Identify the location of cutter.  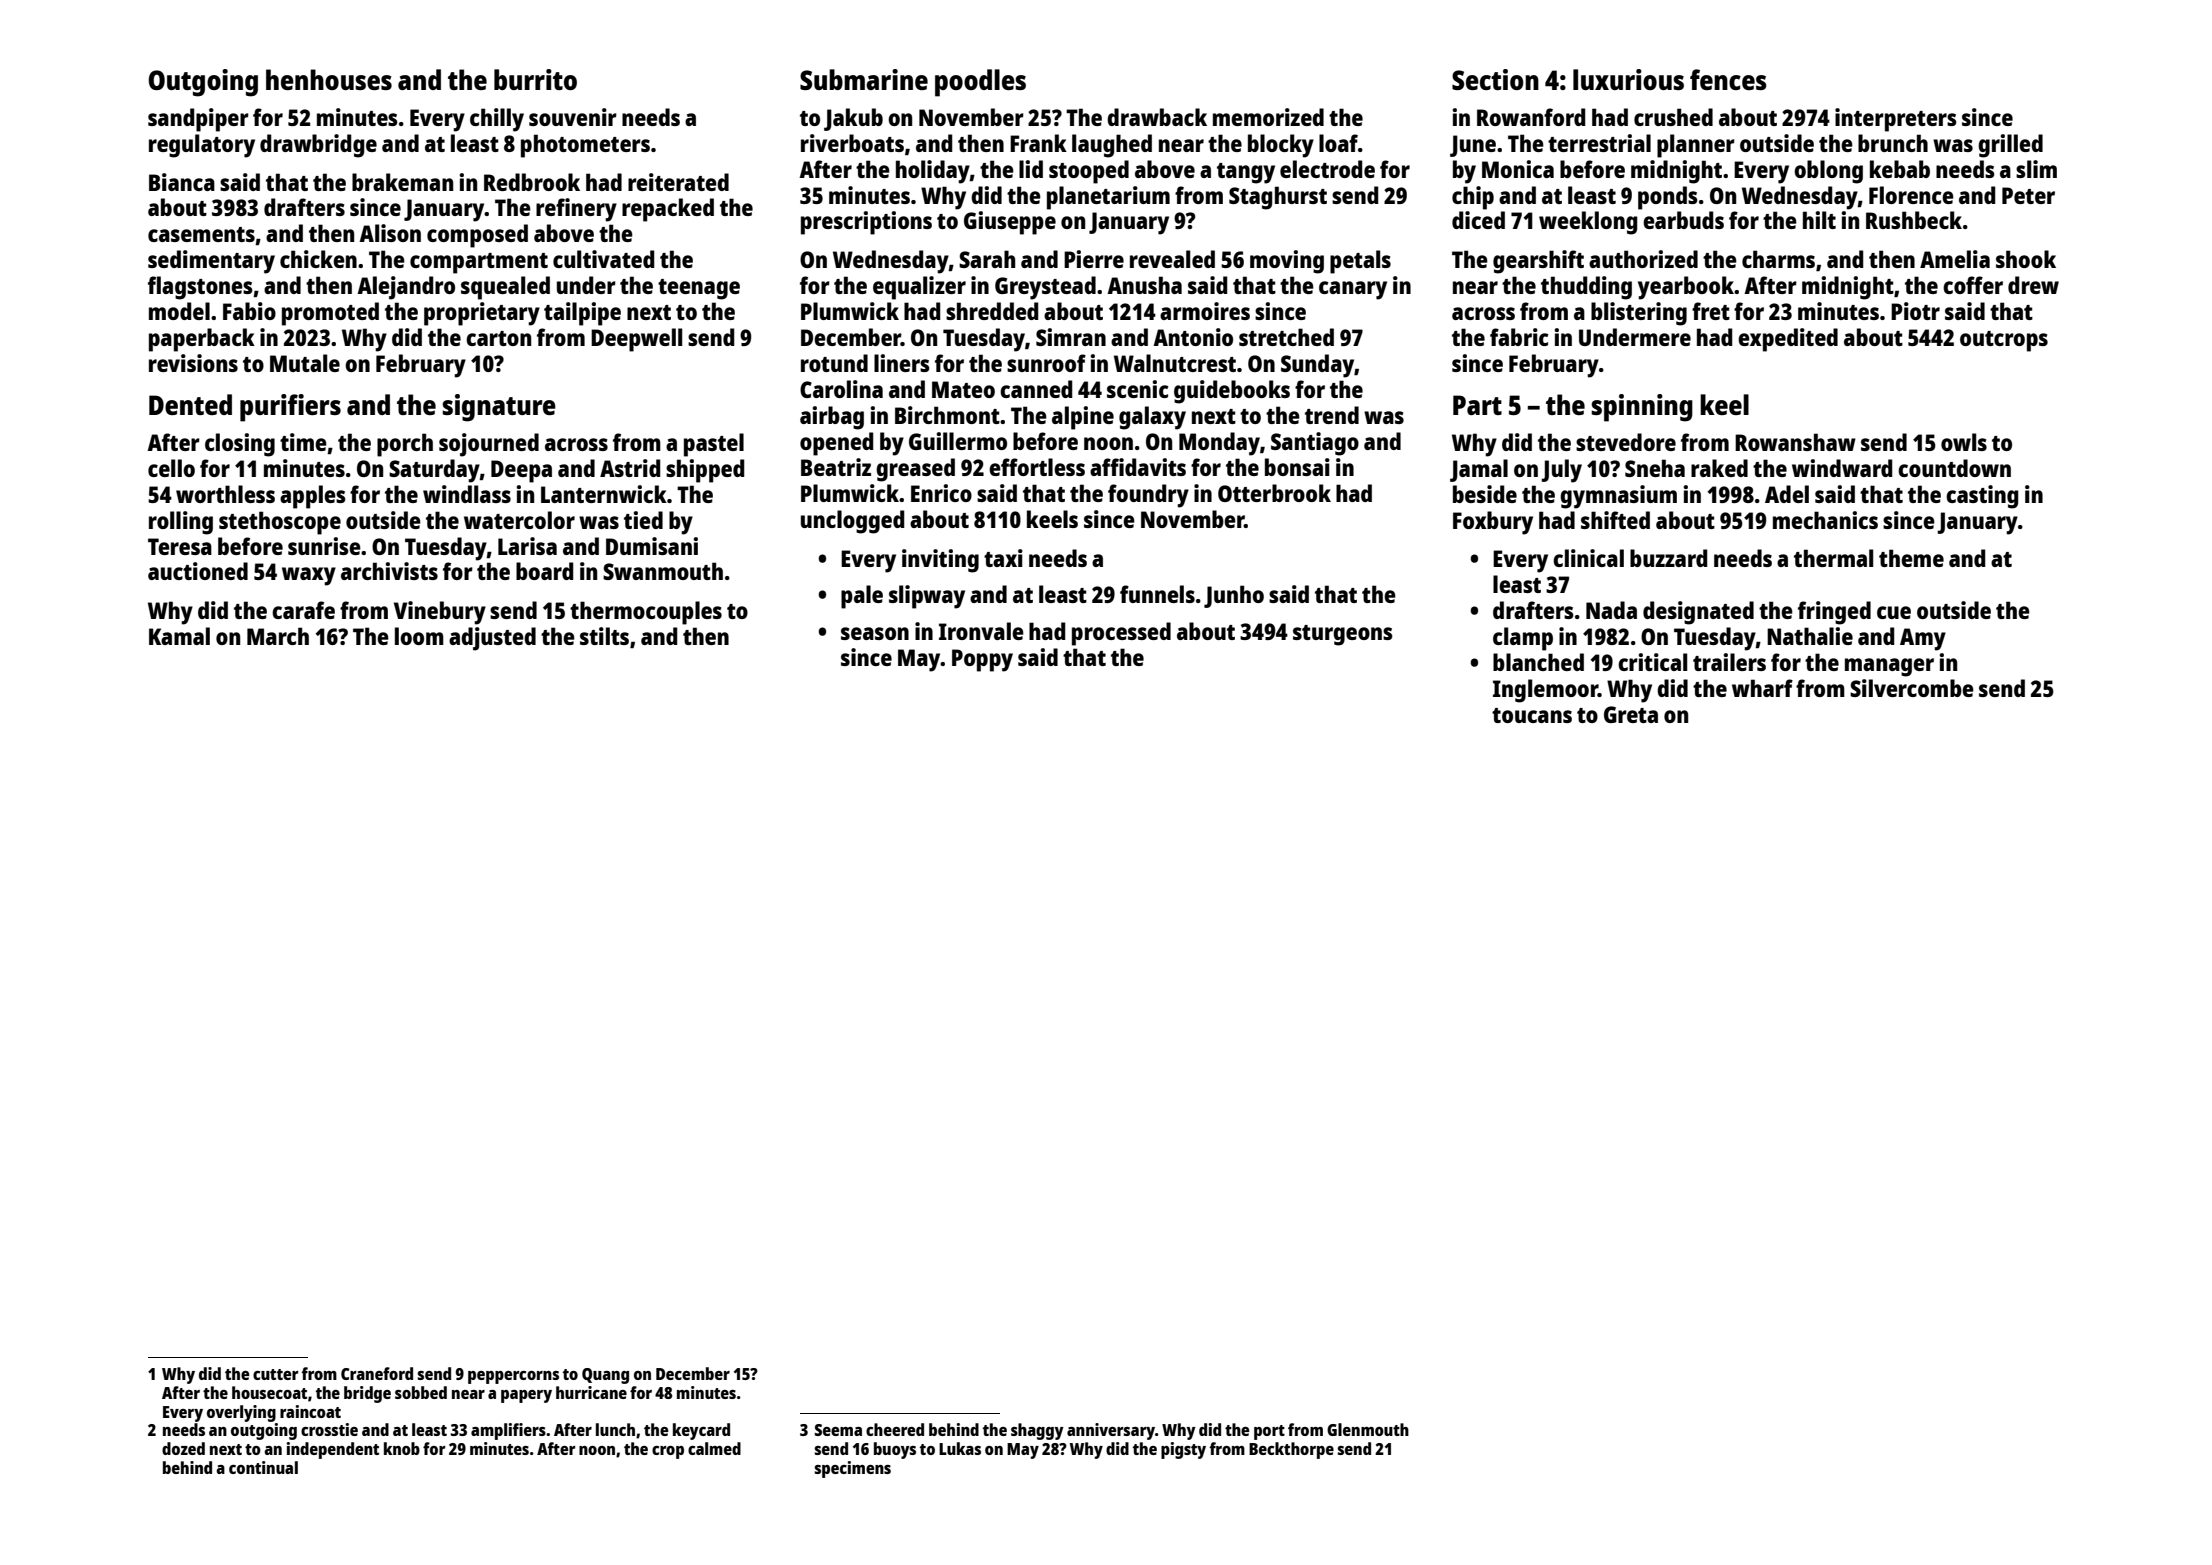
(276, 1374).
